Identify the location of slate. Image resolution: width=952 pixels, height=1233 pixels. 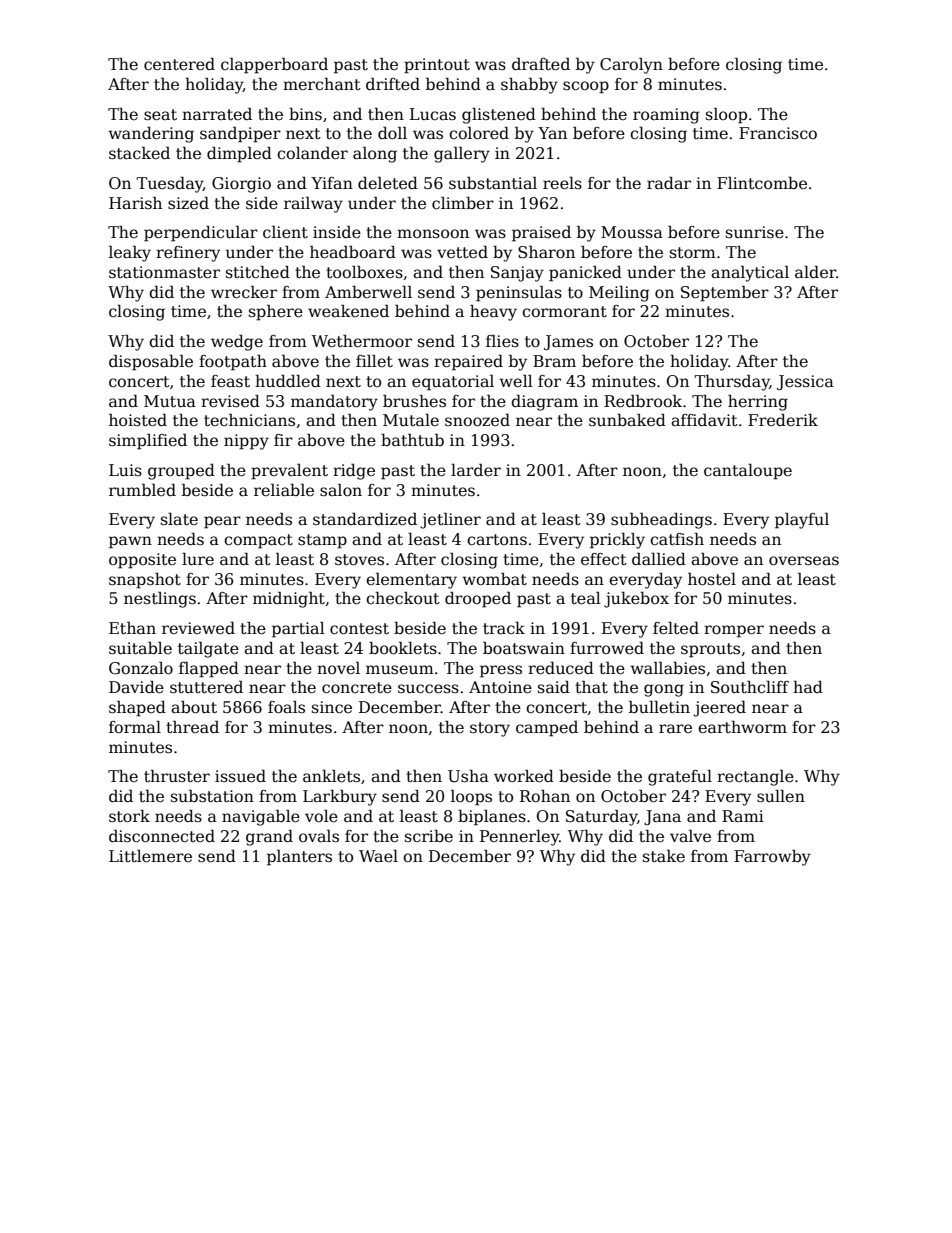
(179, 519).
